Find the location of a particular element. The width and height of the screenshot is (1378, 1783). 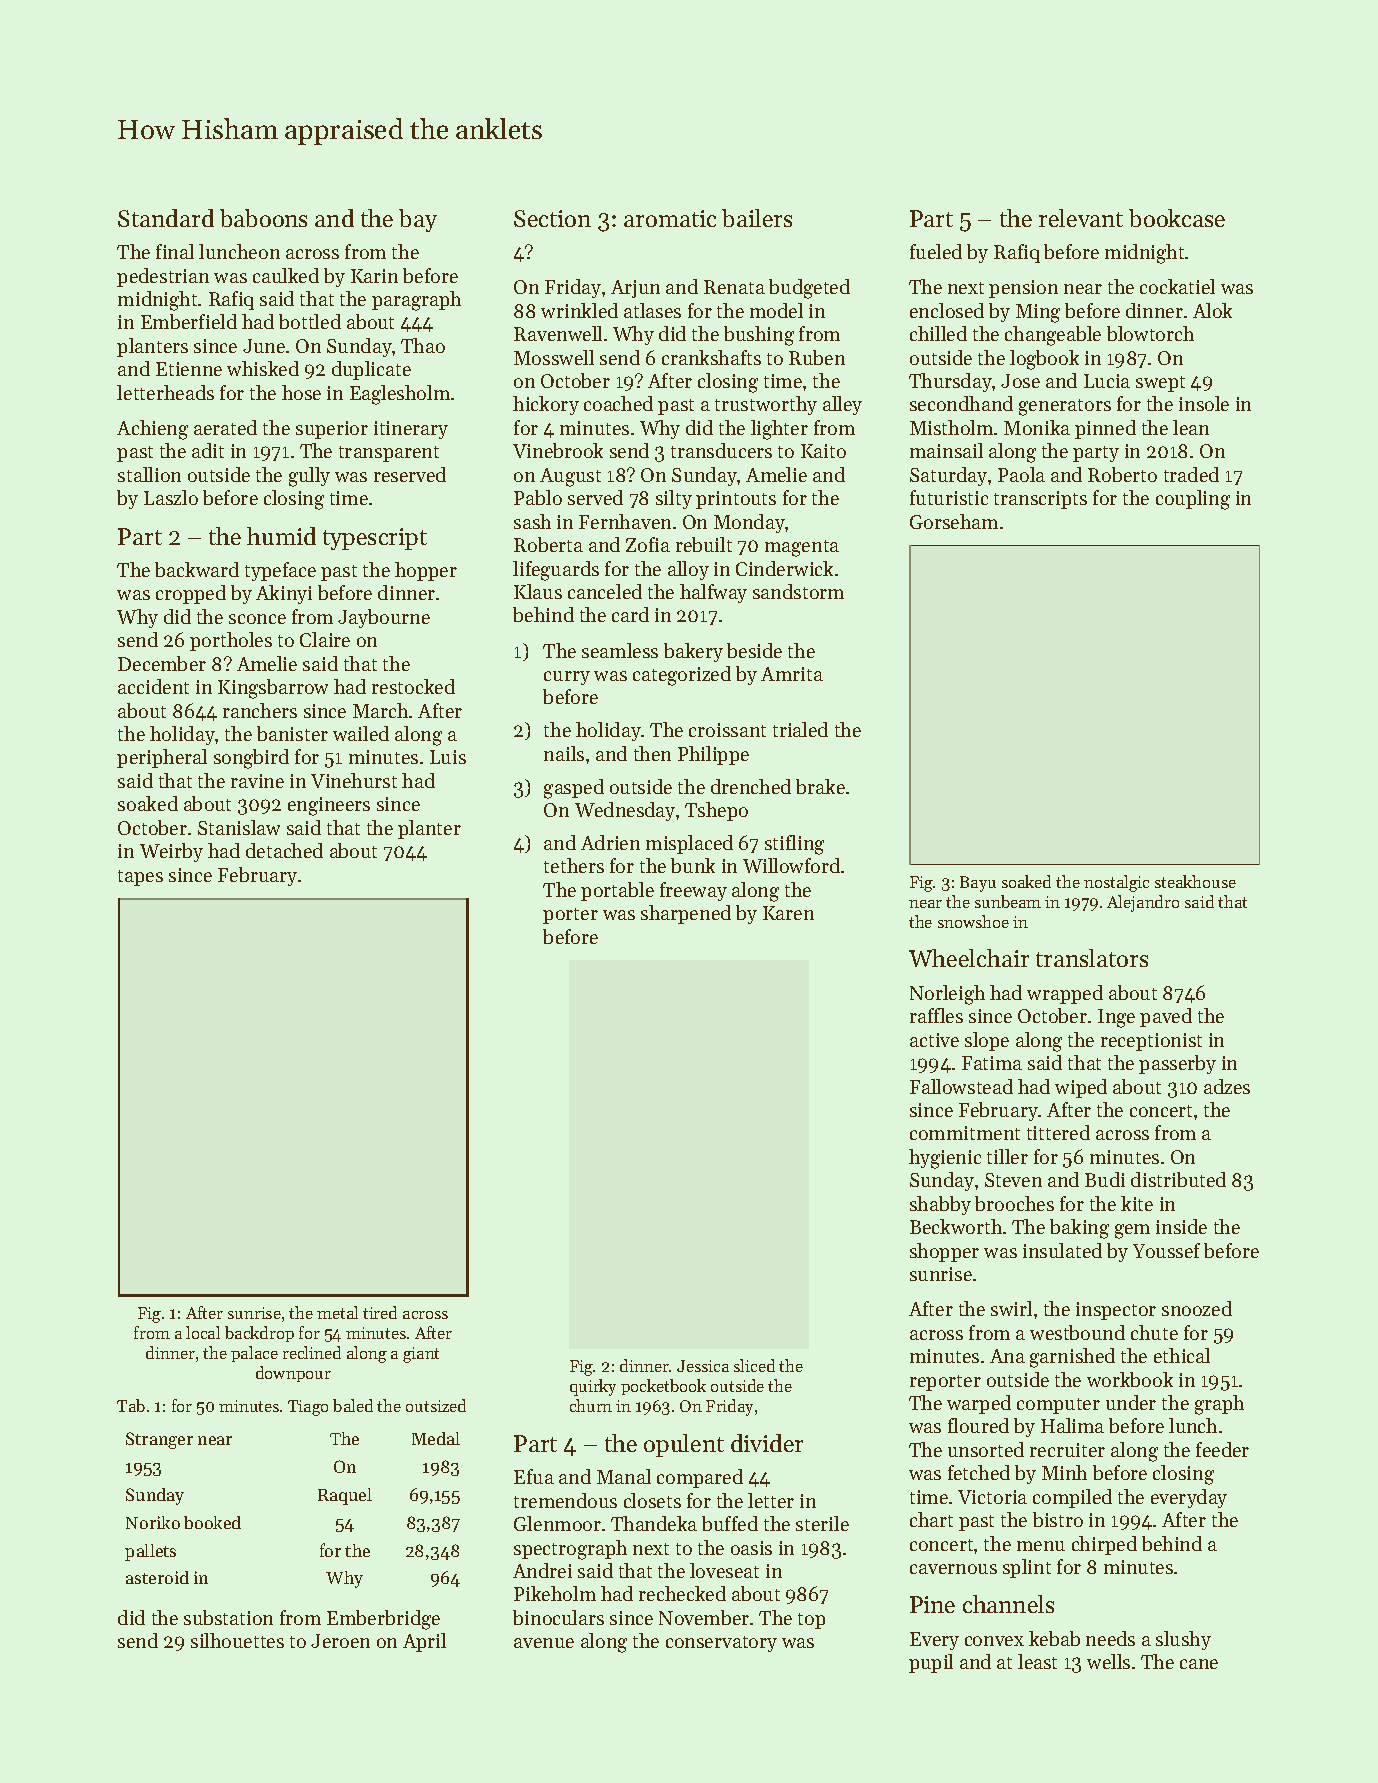

tethers is located at coordinates (574, 865).
